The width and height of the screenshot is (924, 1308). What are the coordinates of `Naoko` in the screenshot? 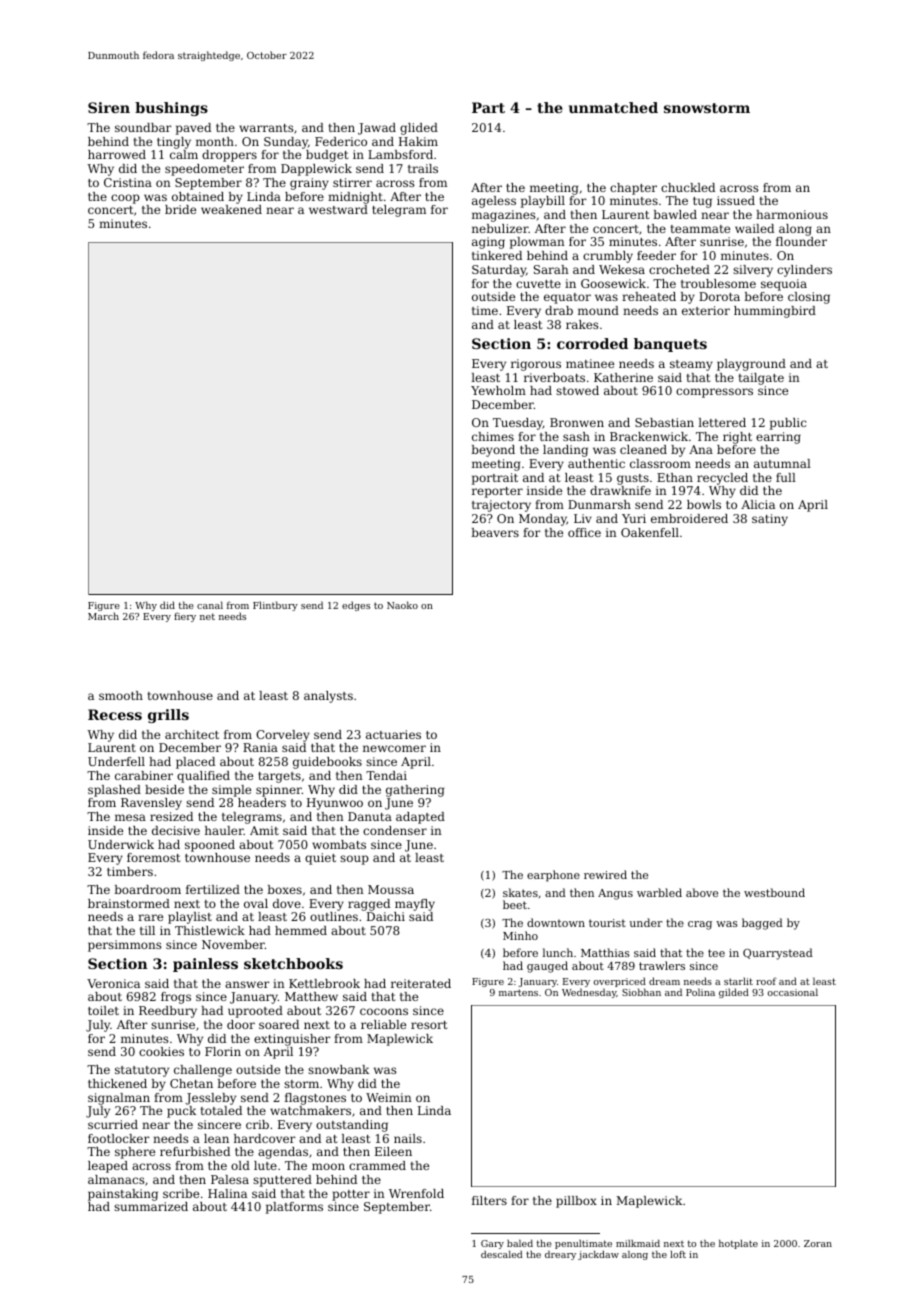 It's located at (402, 605).
